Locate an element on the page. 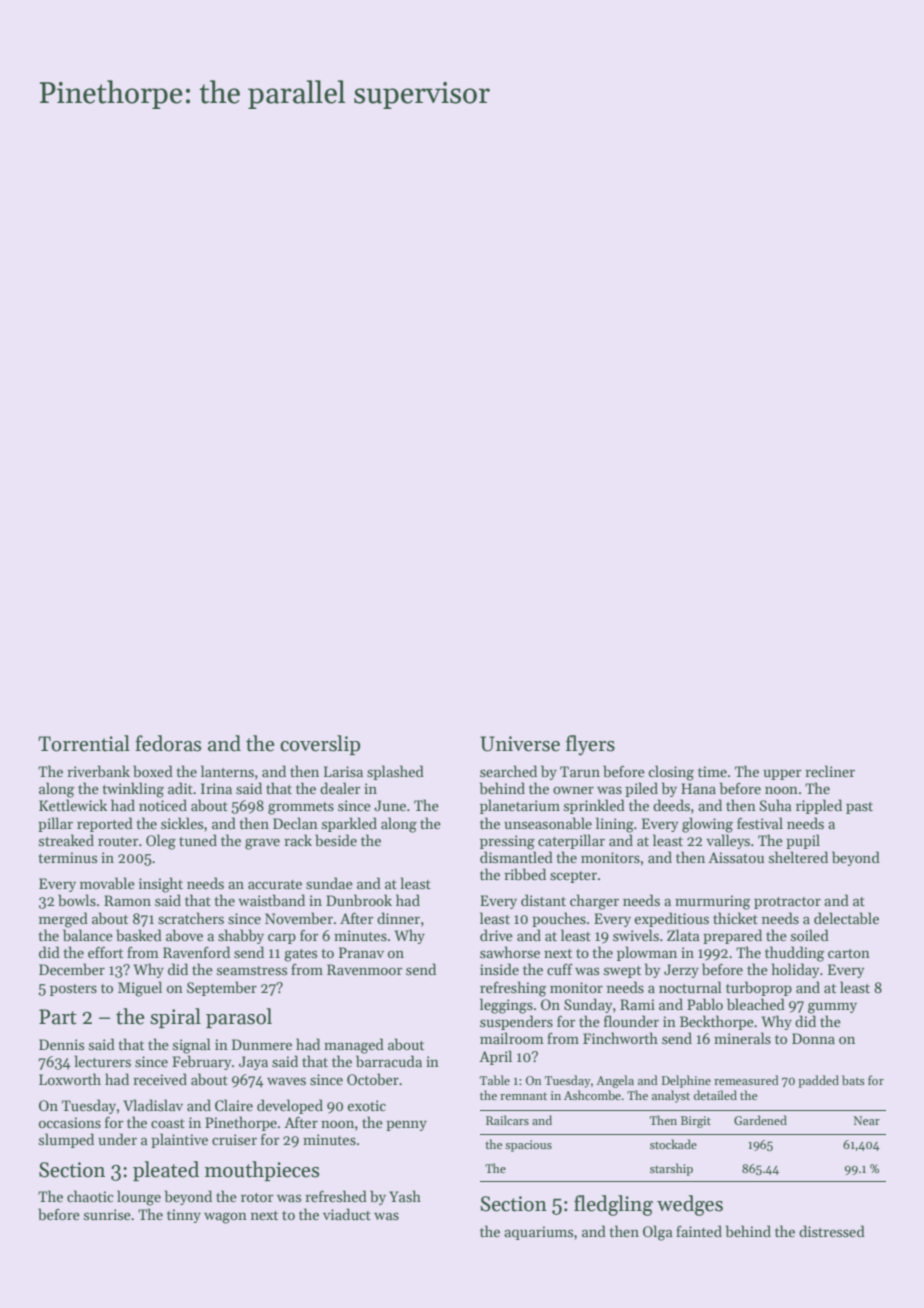 The height and width of the page is (1308, 924). coverslip is located at coordinates (320, 745).
